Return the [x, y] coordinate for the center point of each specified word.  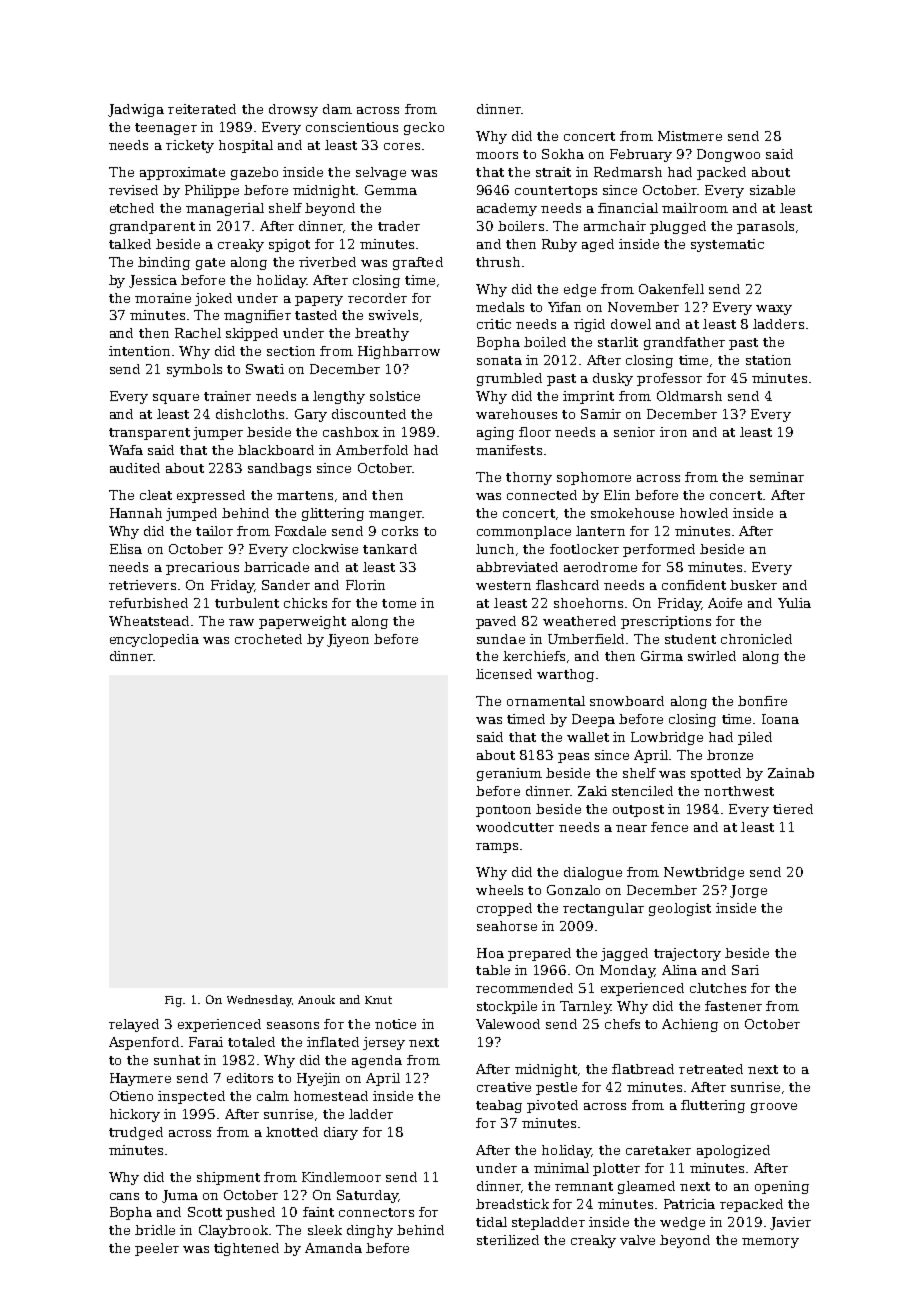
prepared [539, 954]
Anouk [316, 999]
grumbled [509, 379]
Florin [365, 585]
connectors [376, 1212]
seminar [777, 477]
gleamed [646, 1187]
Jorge [748, 891]
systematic [727, 245]
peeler [157, 1249]
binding [164, 263]
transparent [149, 434]
